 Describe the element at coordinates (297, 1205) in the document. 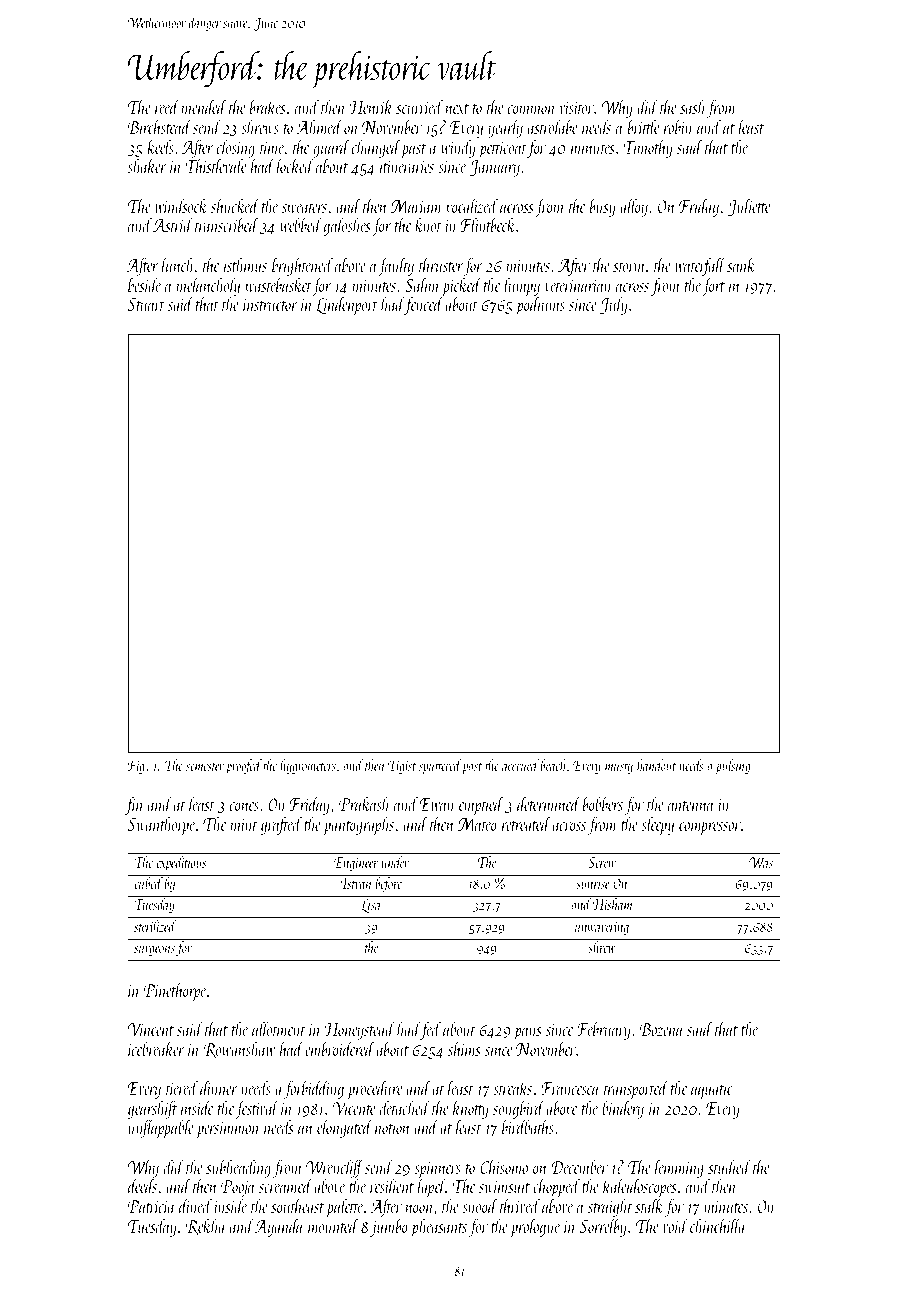

I see `southeast` at that location.
